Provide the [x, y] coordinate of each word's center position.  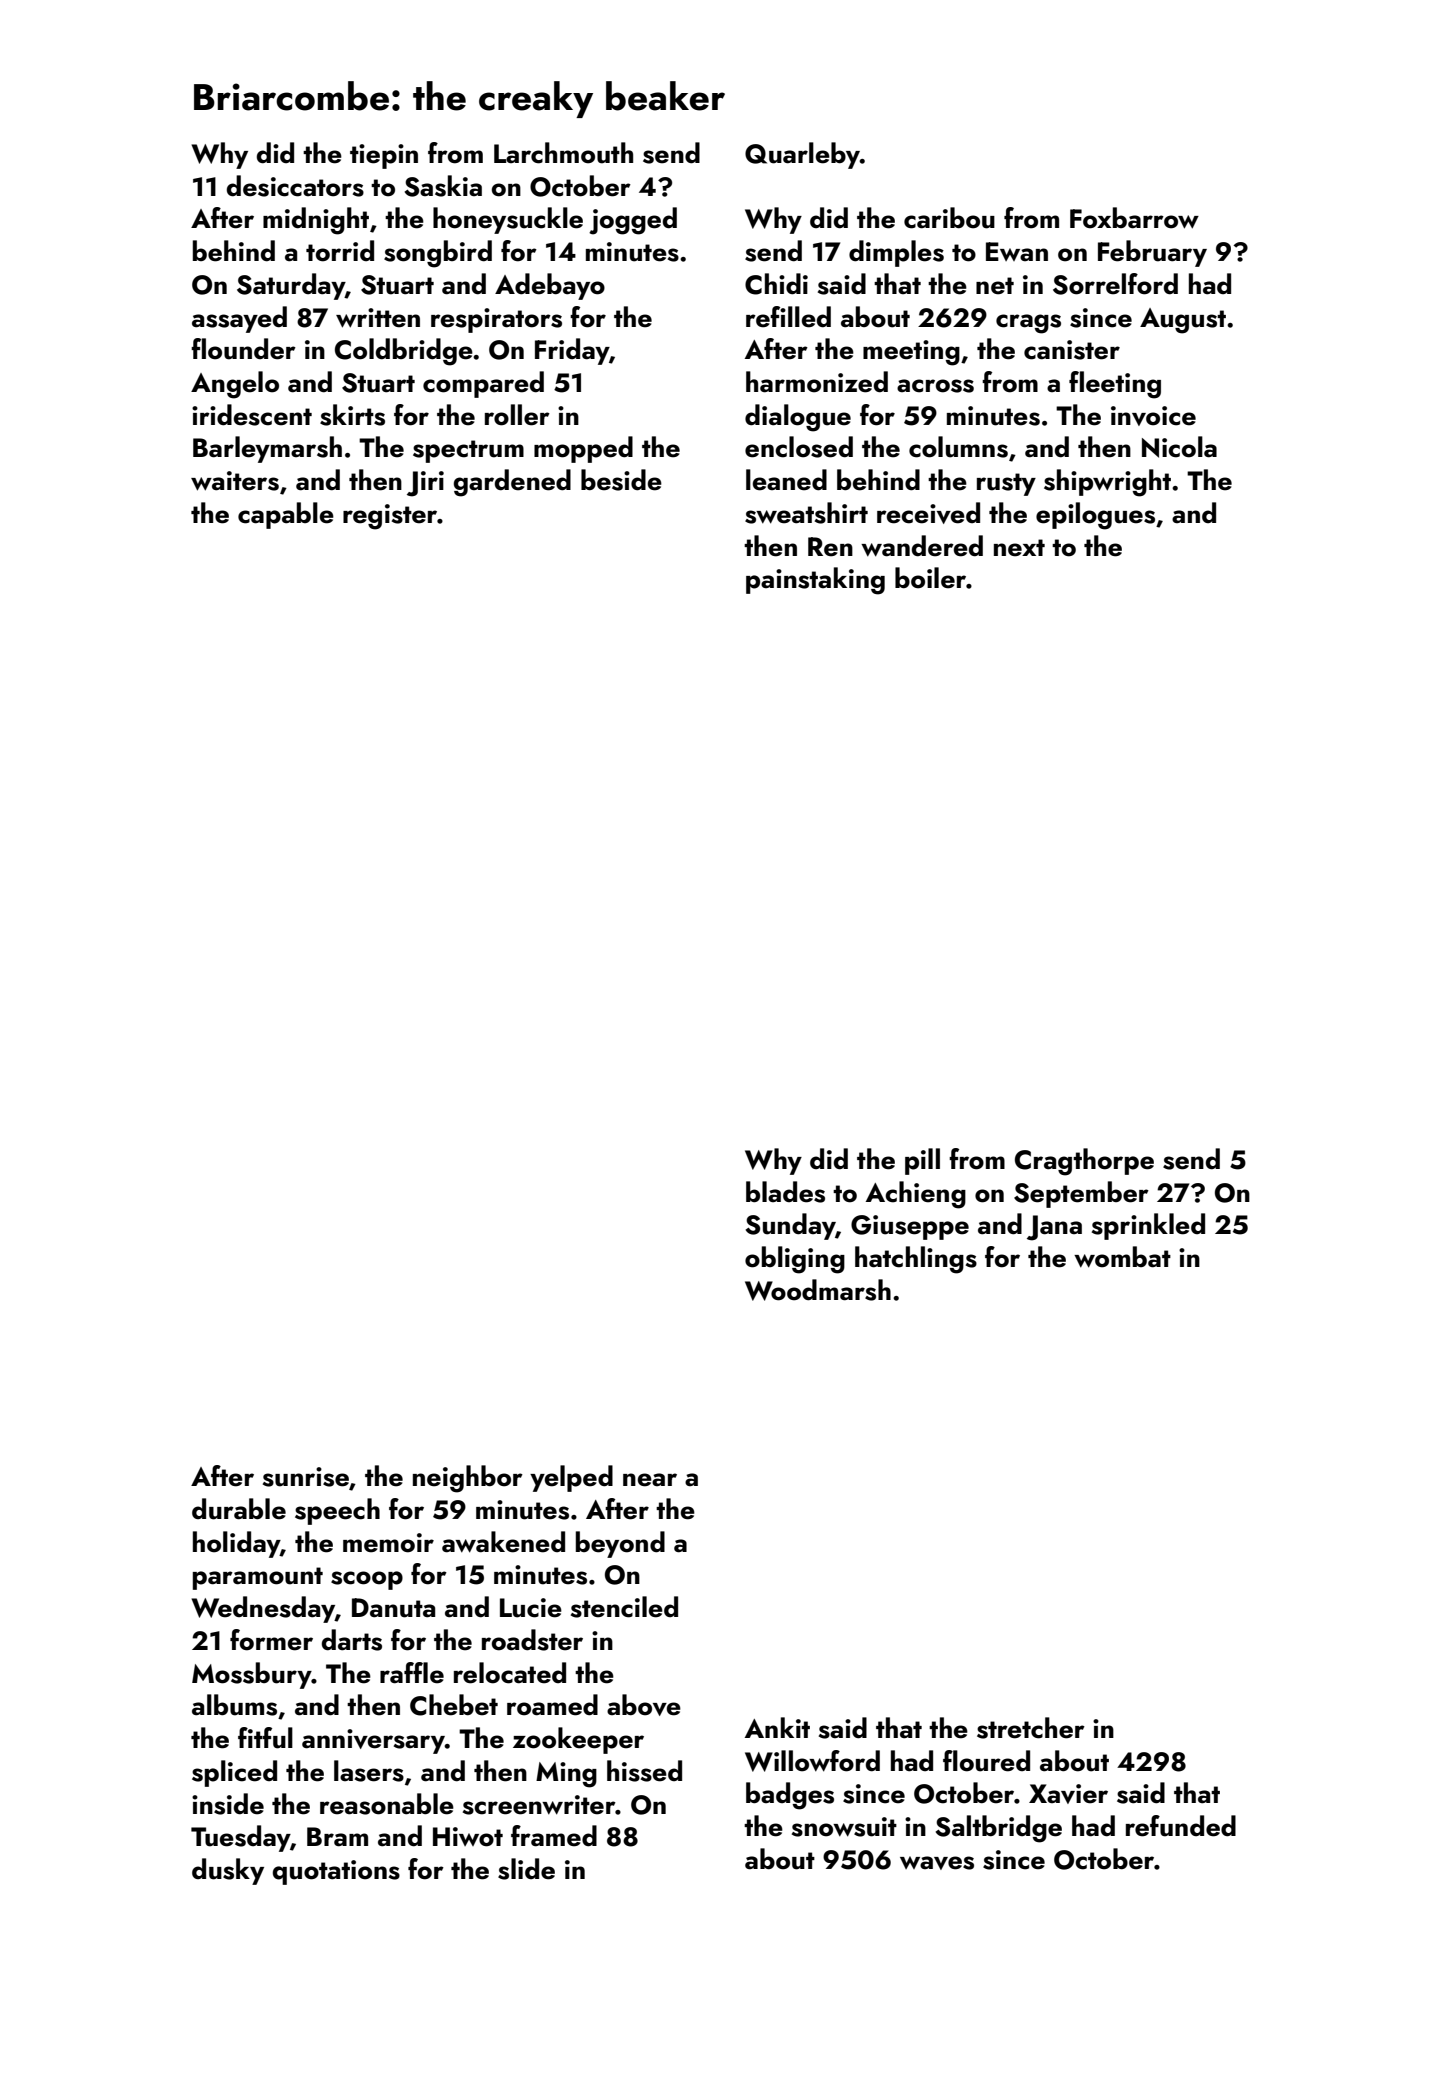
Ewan [1017, 251]
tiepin [384, 156]
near [650, 1480]
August [1183, 321]
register [390, 517]
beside [621, 480]
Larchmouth [563, 153]
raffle [412, 1673]
